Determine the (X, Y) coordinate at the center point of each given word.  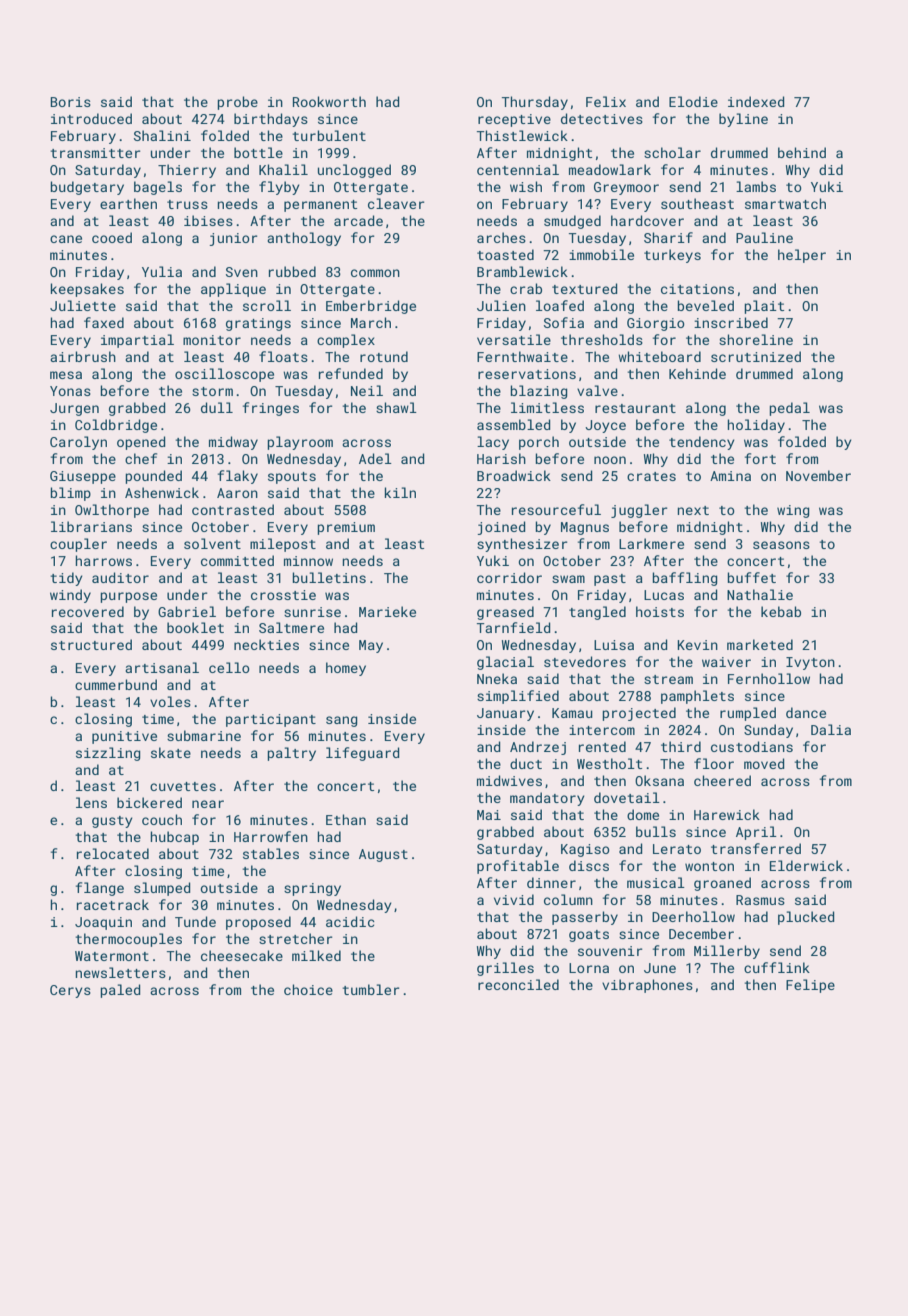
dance (806, 712)
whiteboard (659, 356)
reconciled (518, 984)
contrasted (233, 509)
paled (120, 991)
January (505, 714)
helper (802, 256)
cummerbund (116, 684)
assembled (513, 424)
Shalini (162, 135)
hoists (660, 611)
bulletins (329, 577)
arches (501, 237)
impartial (137, 341)
